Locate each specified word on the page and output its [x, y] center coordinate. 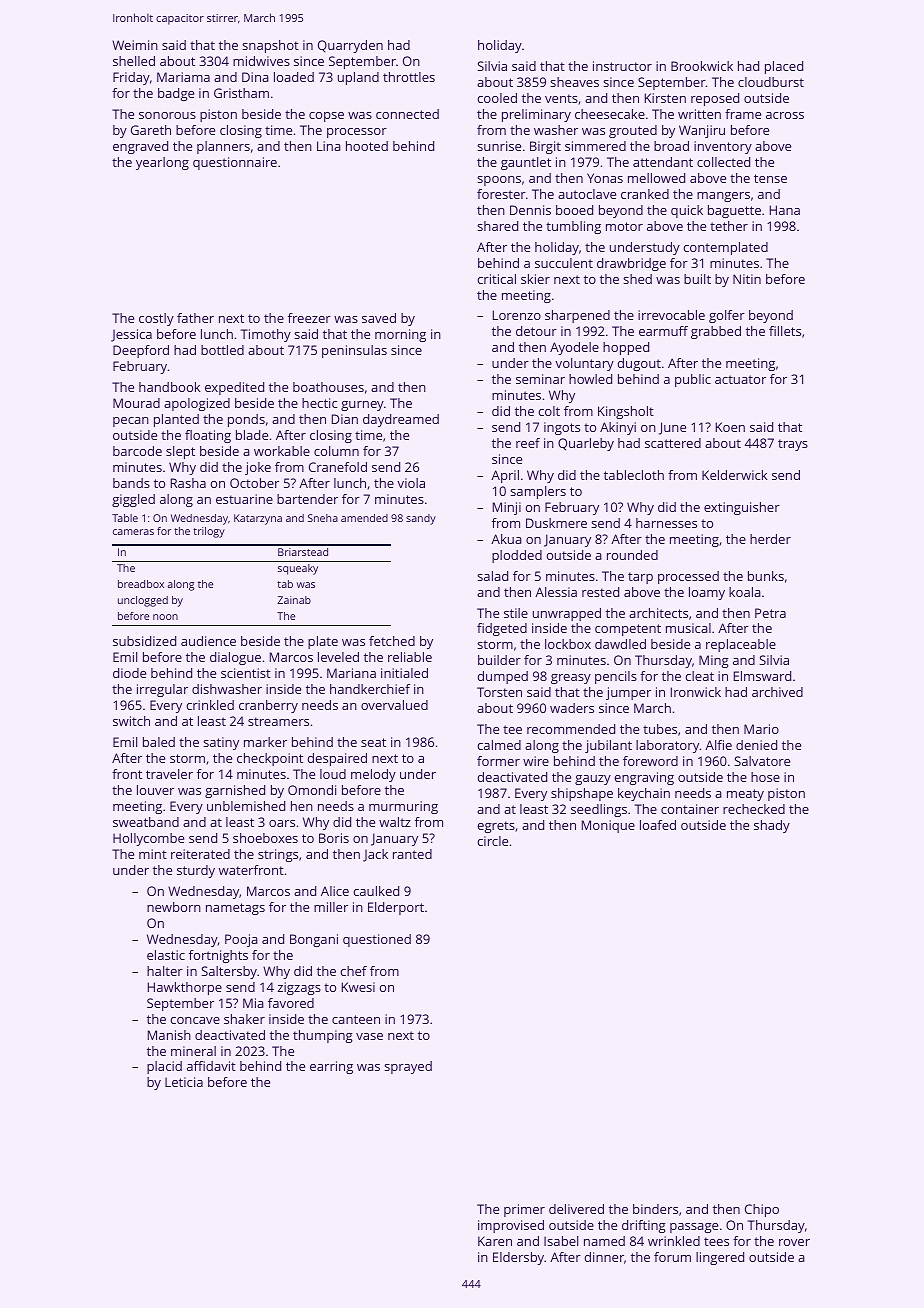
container [690, 809]
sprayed [408, 1067]
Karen [495, 1241]
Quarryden [350, 46]
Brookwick [702, 66]
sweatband [146, 822]
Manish [169, 1035]
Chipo [762, 1210]
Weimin [135, 45]
